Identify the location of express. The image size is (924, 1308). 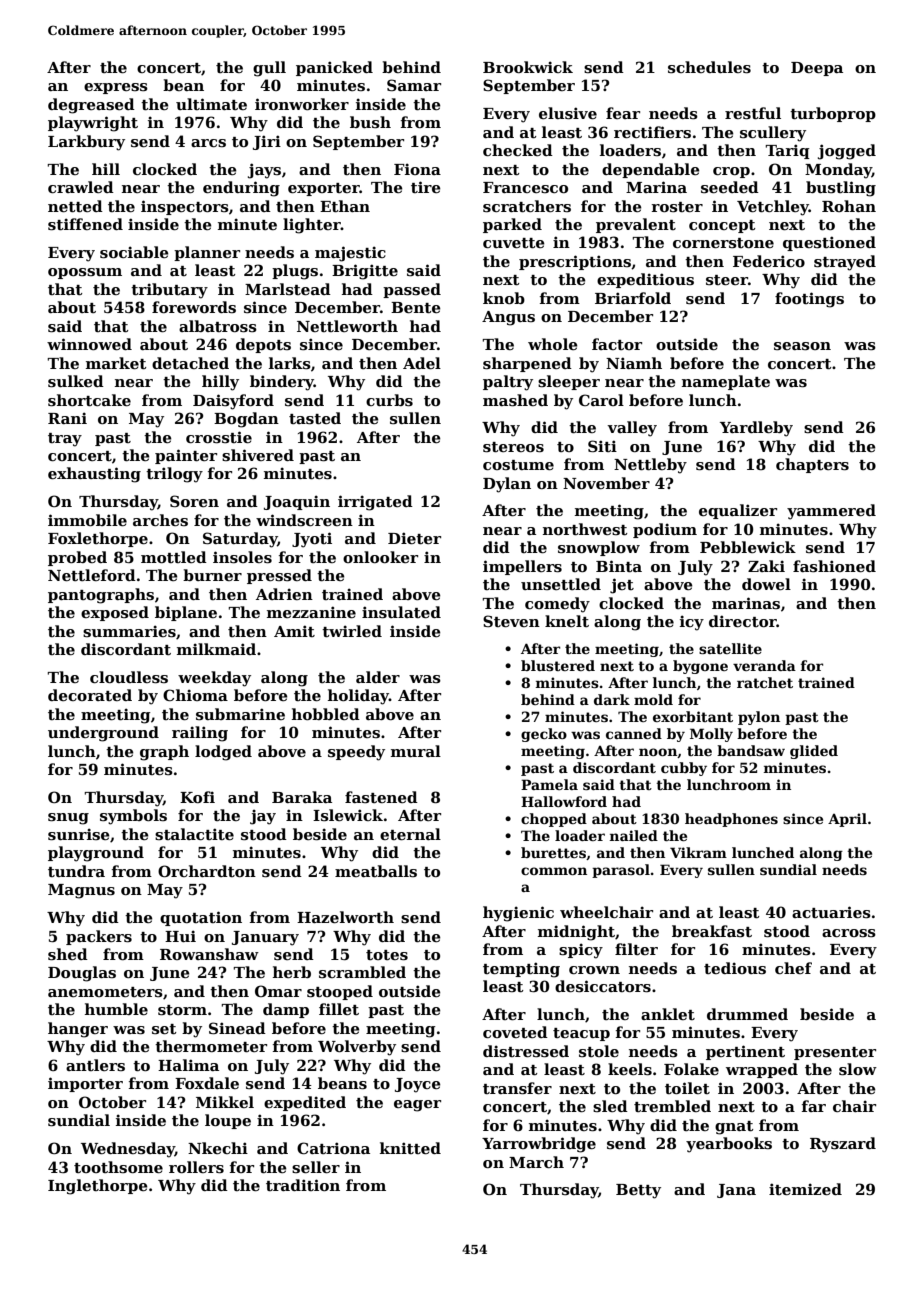
(116, 88).
